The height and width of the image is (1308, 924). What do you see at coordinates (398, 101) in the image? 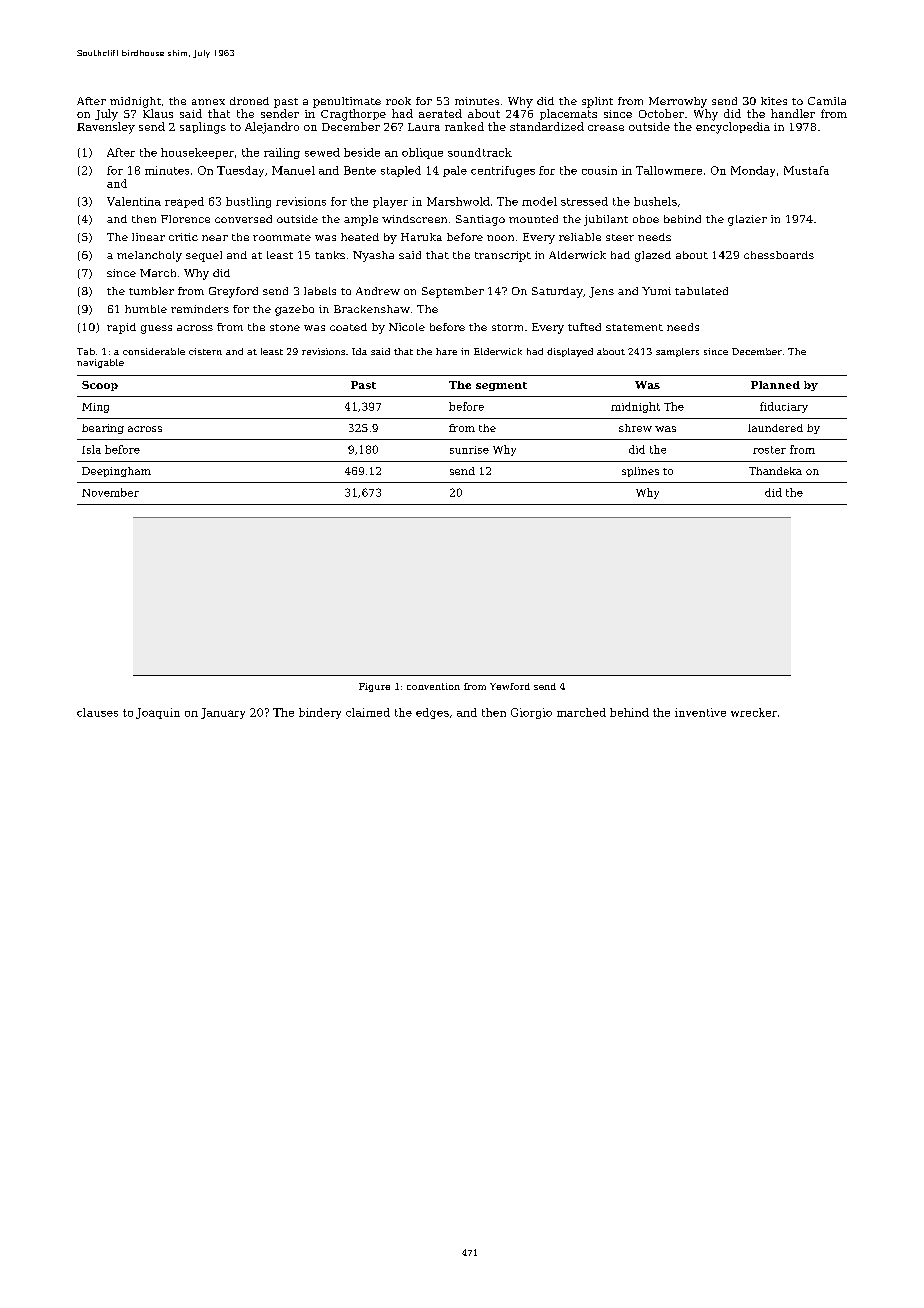
I see `rook` at bounding box center [398, 101].
